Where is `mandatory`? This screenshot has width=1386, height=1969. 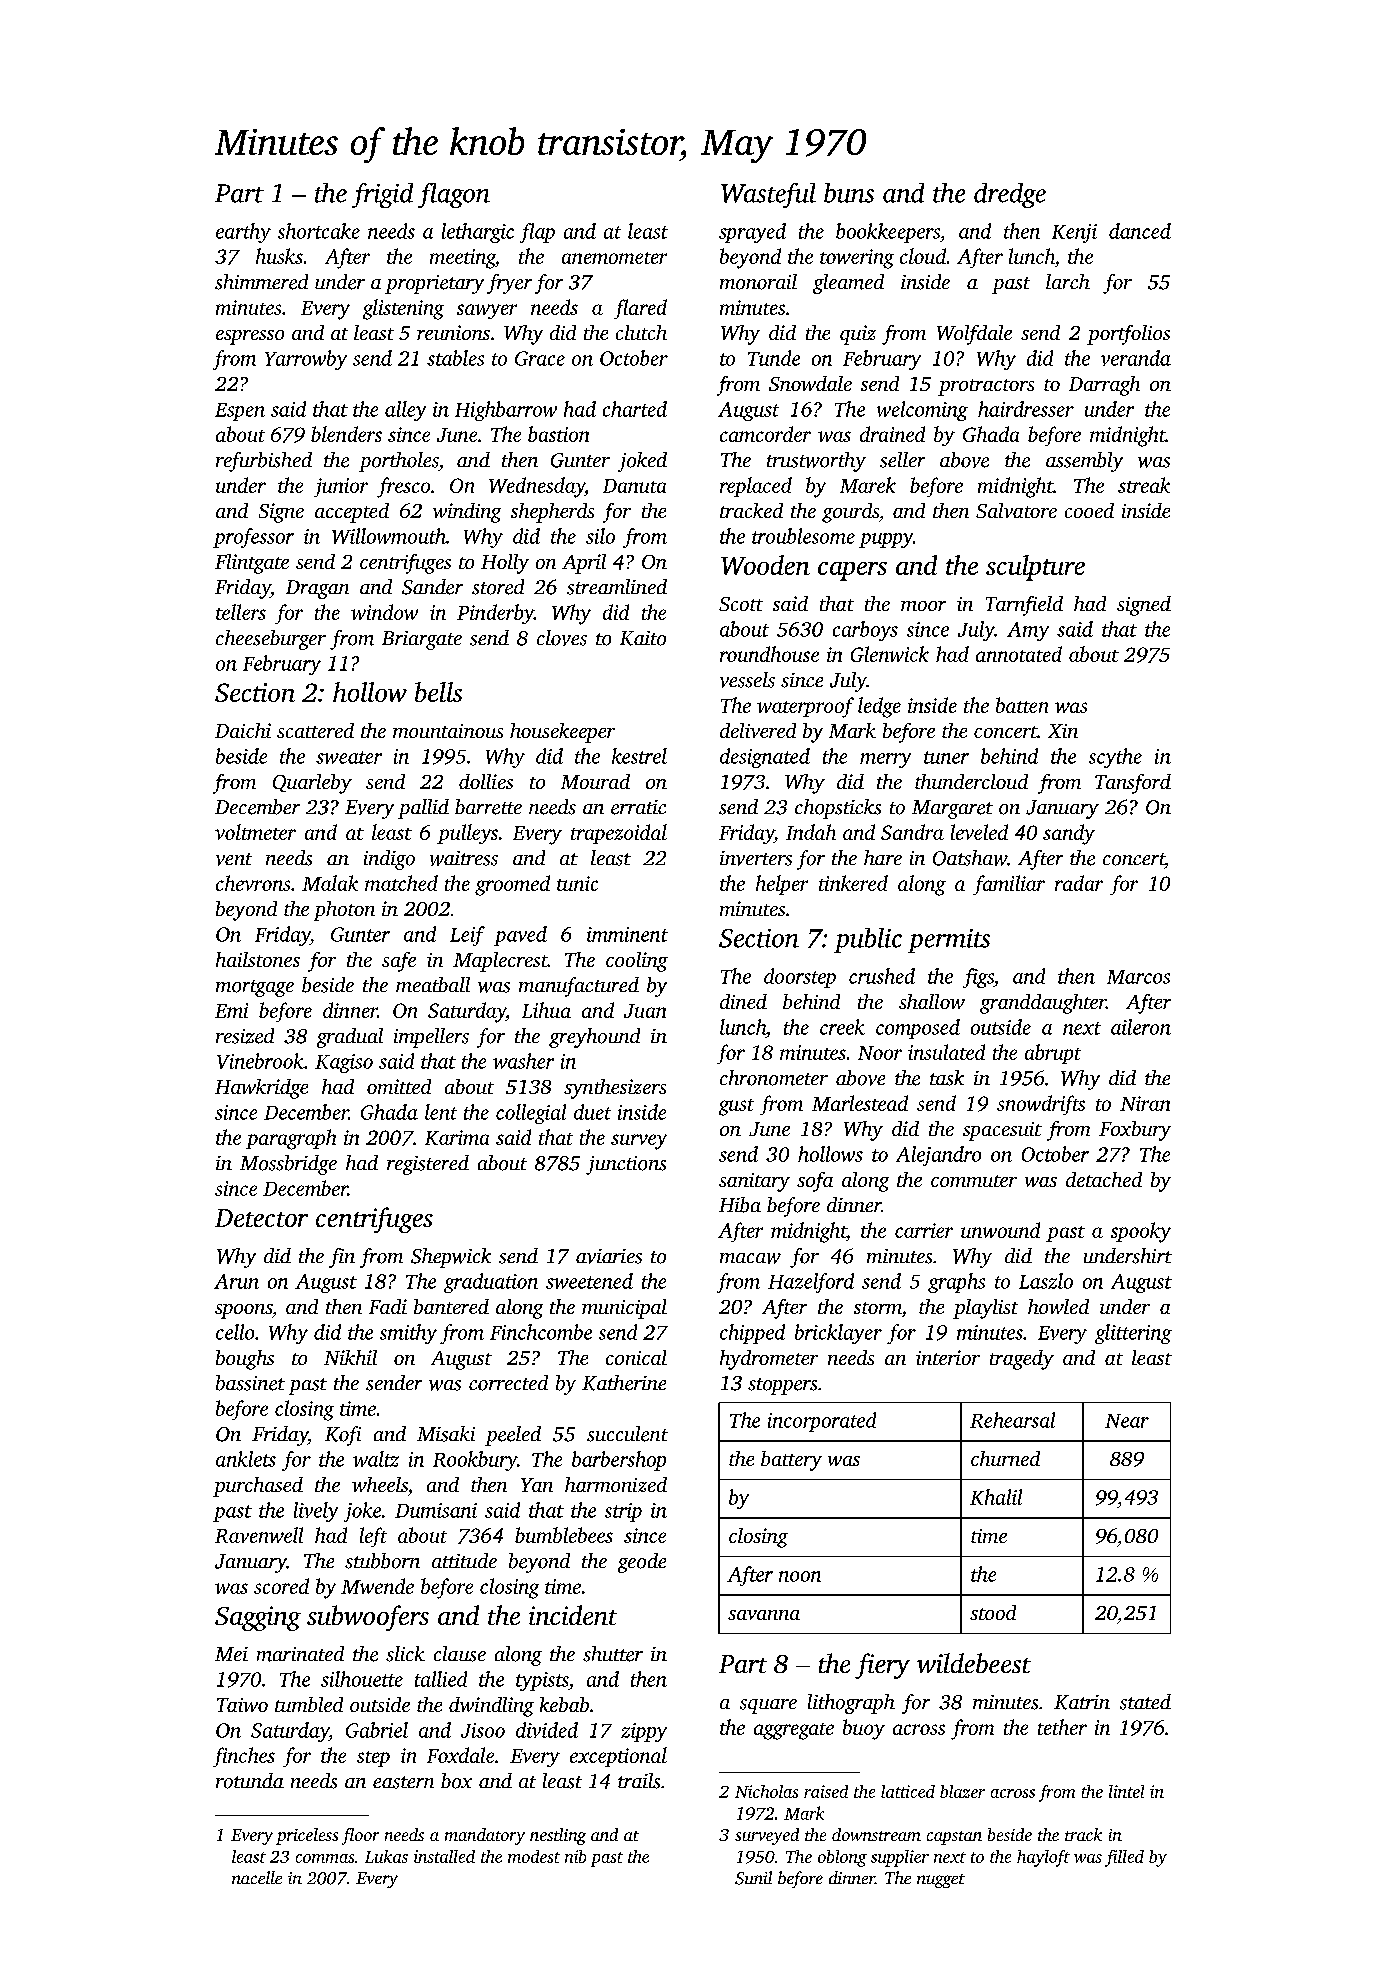
mandatory is located at coordinates (485, 1836).
